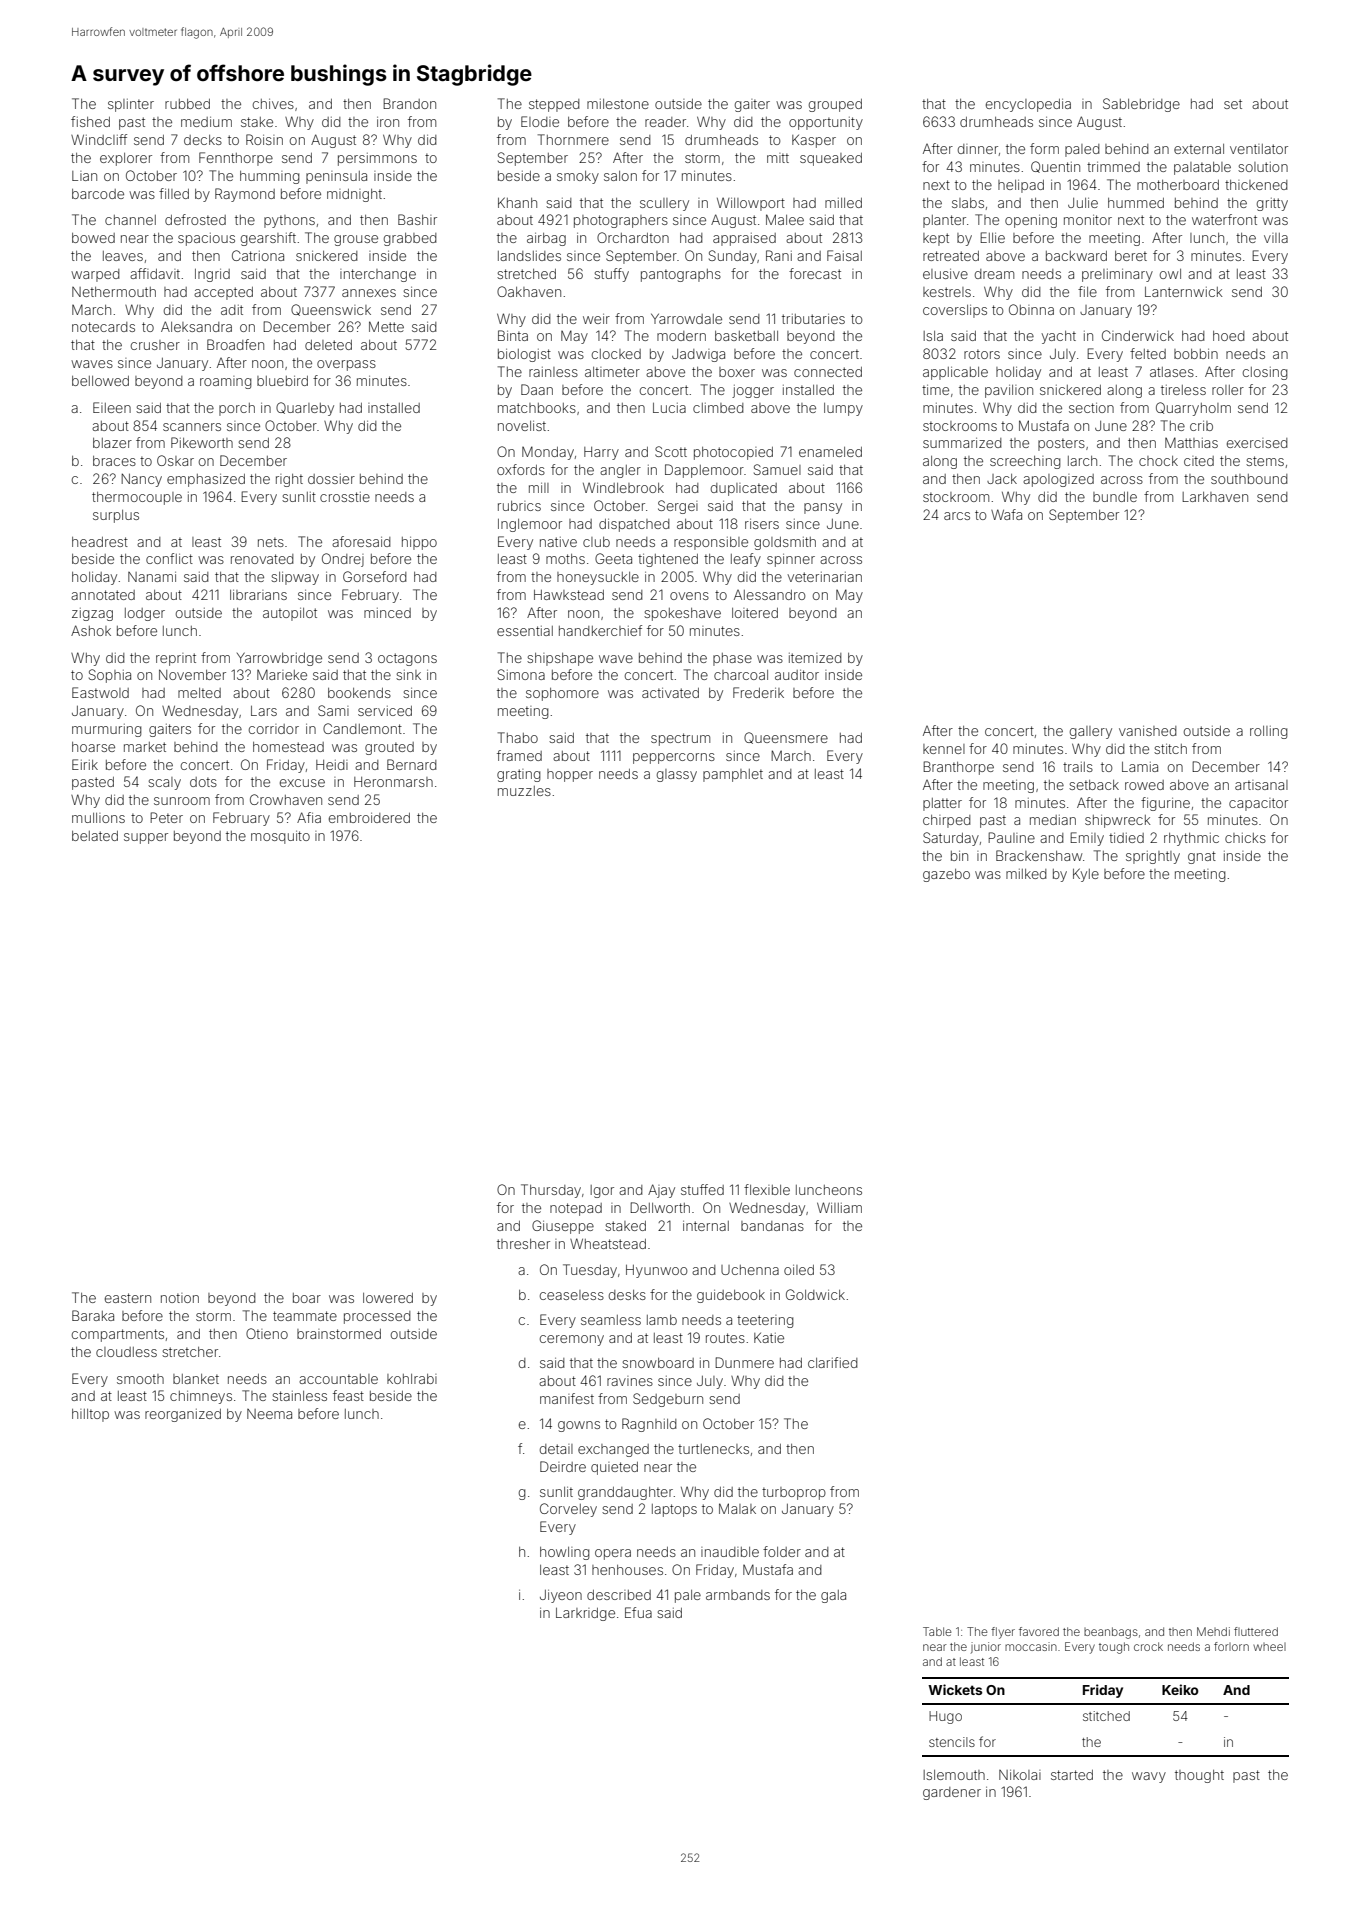 Image resolution: width=1360 pixels, height=1923 pixels. What do you see at coordinates (946, 875) in the page?
I see `gazebo` at bounding box center [946, 875].
